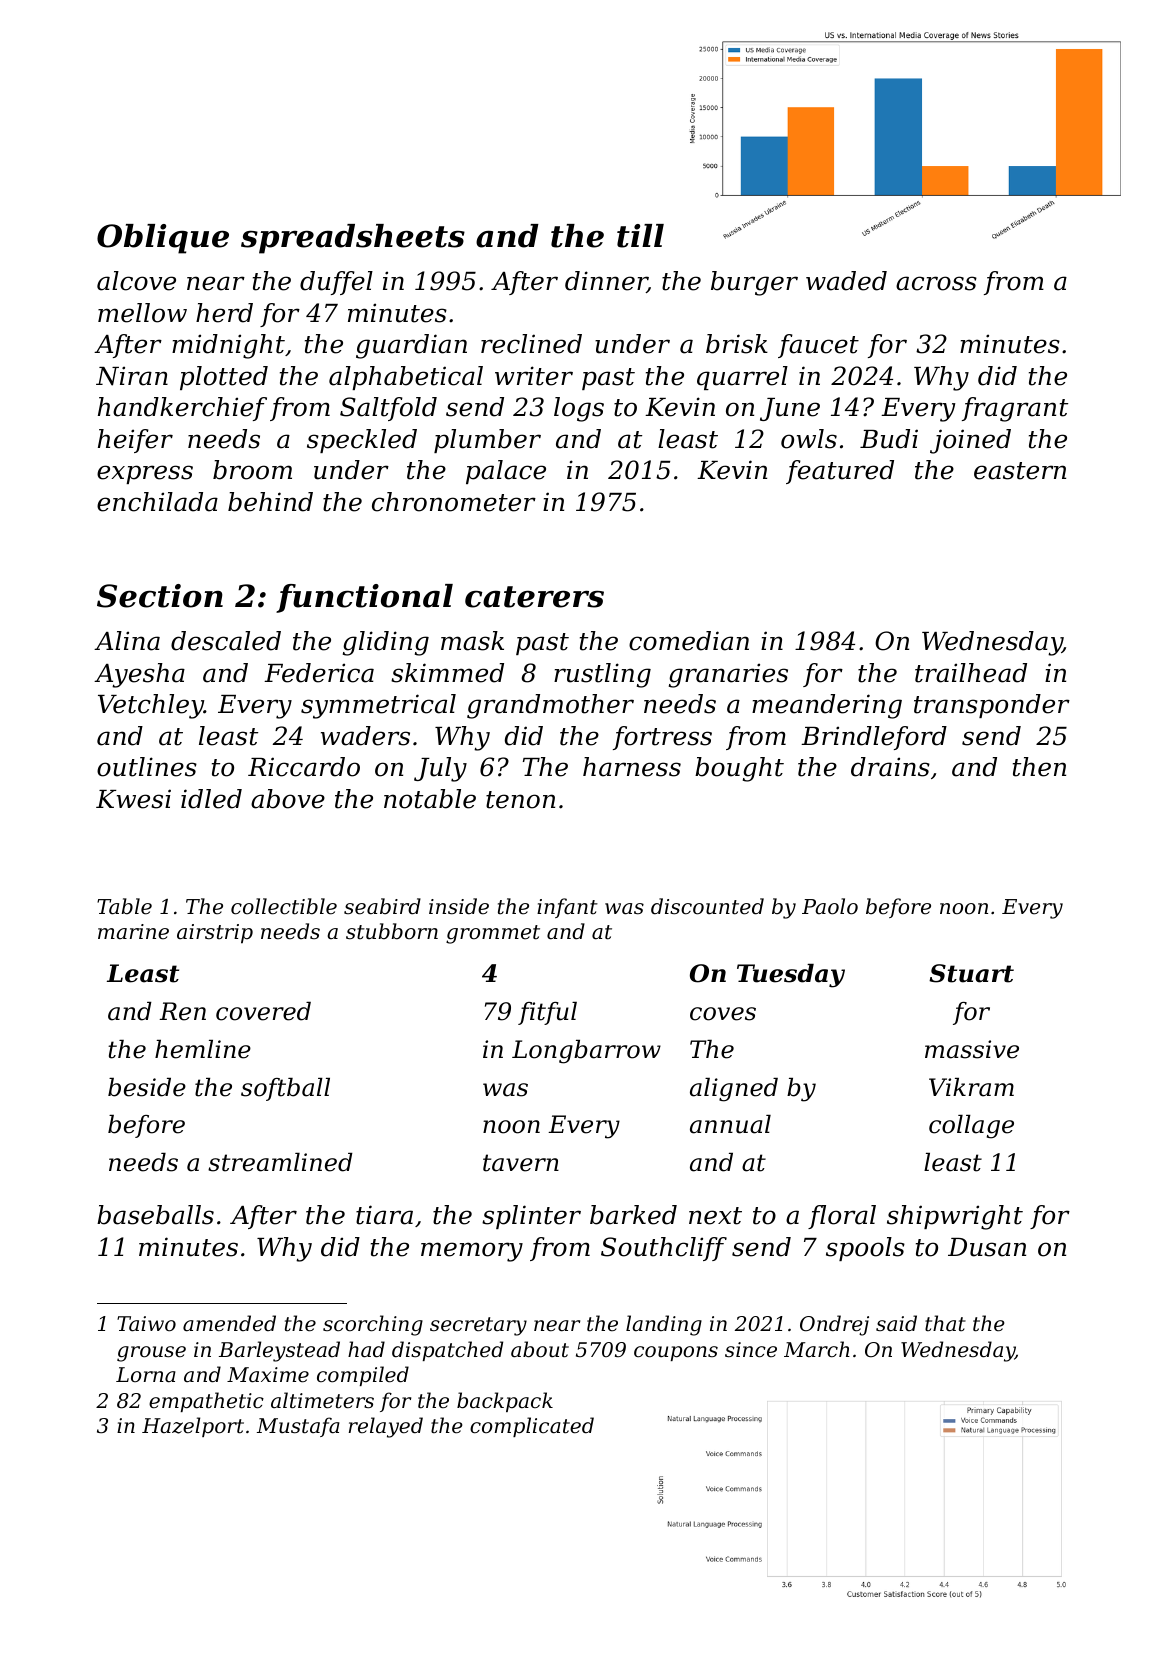  I want to click on spreadsheets, so click(353, 239).
